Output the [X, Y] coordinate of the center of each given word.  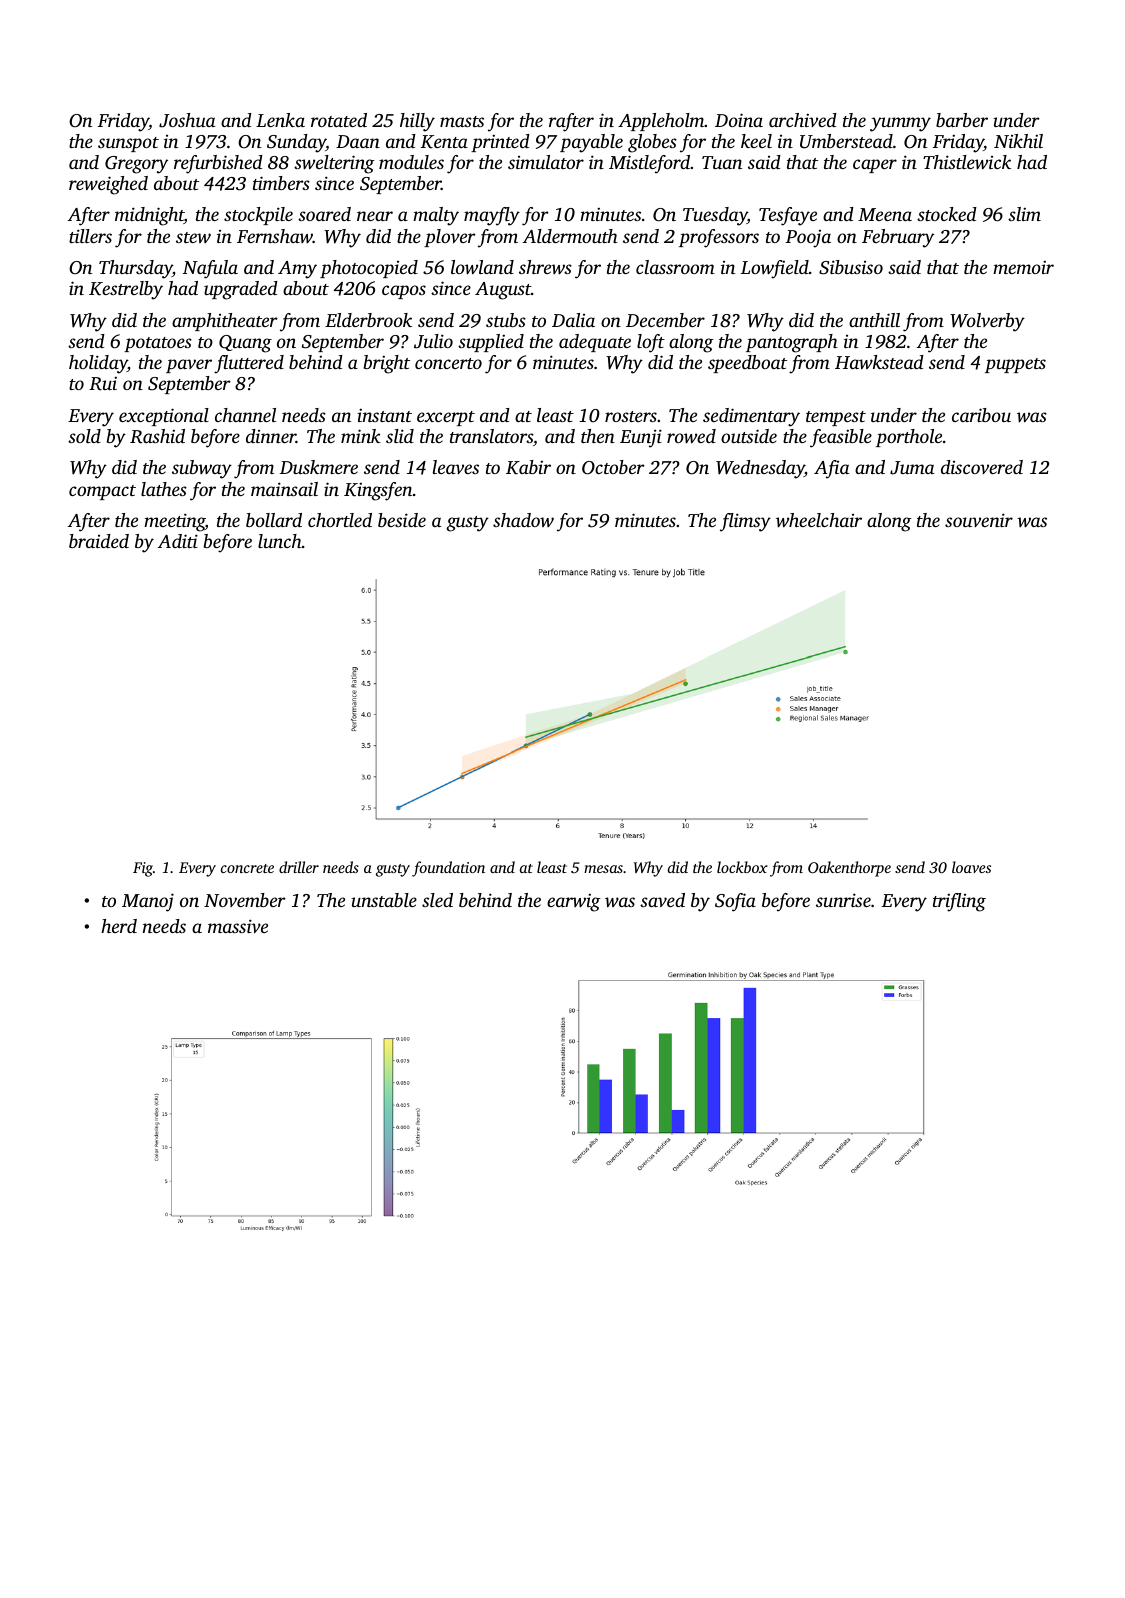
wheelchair [819, 520]
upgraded [241, 290]
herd [119, 926]
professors [719, 238]
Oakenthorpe [849, 869]
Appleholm [661, 122]
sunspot [128, 144]
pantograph [792, 343]
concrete [247, 868]
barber [962, 120]
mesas [603, 869]
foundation [448, 869]
